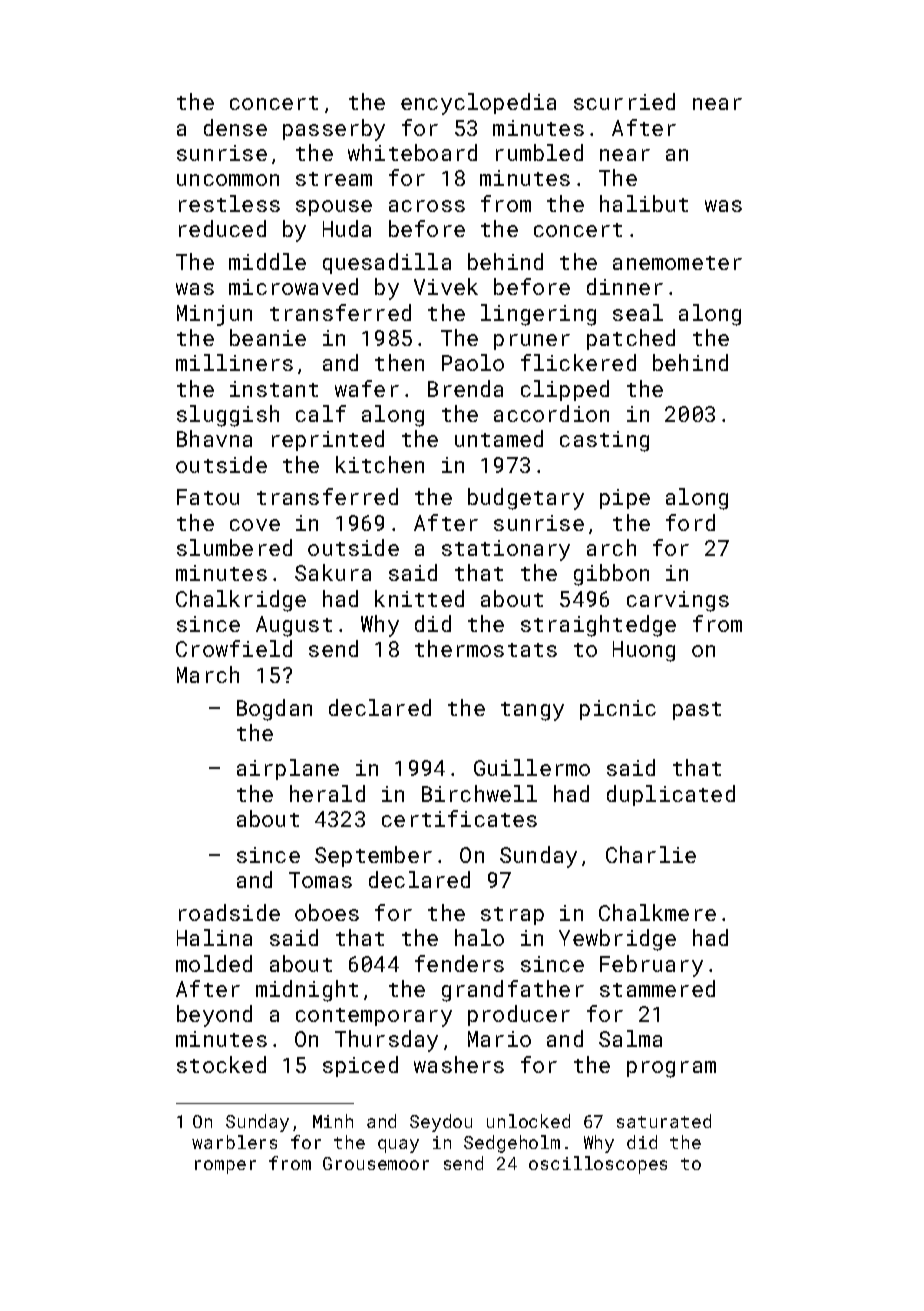  I want to click on carvings, so click(678, 601).
